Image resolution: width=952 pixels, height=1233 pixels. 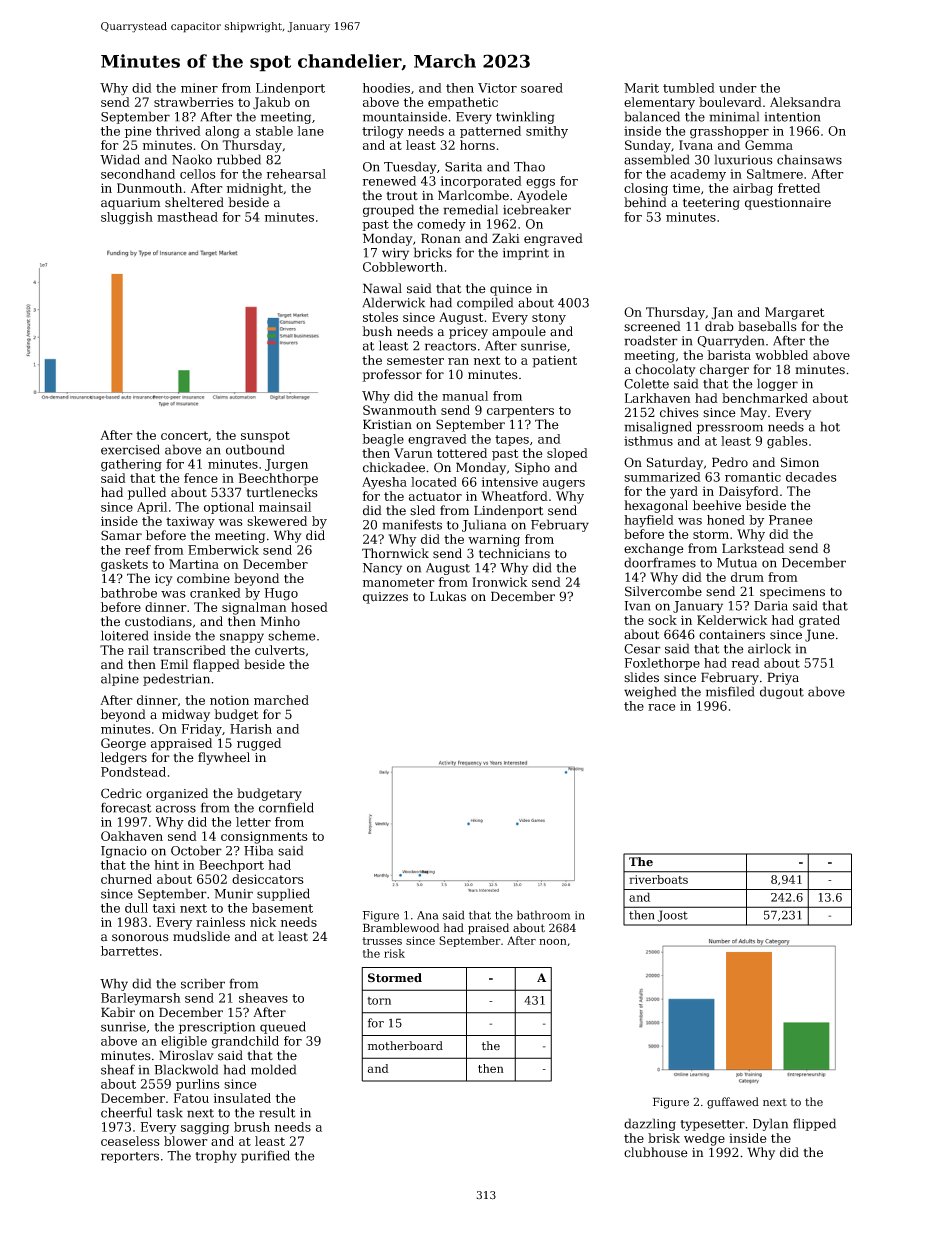 I want to click on sloped, so click(x=567, y=454).
